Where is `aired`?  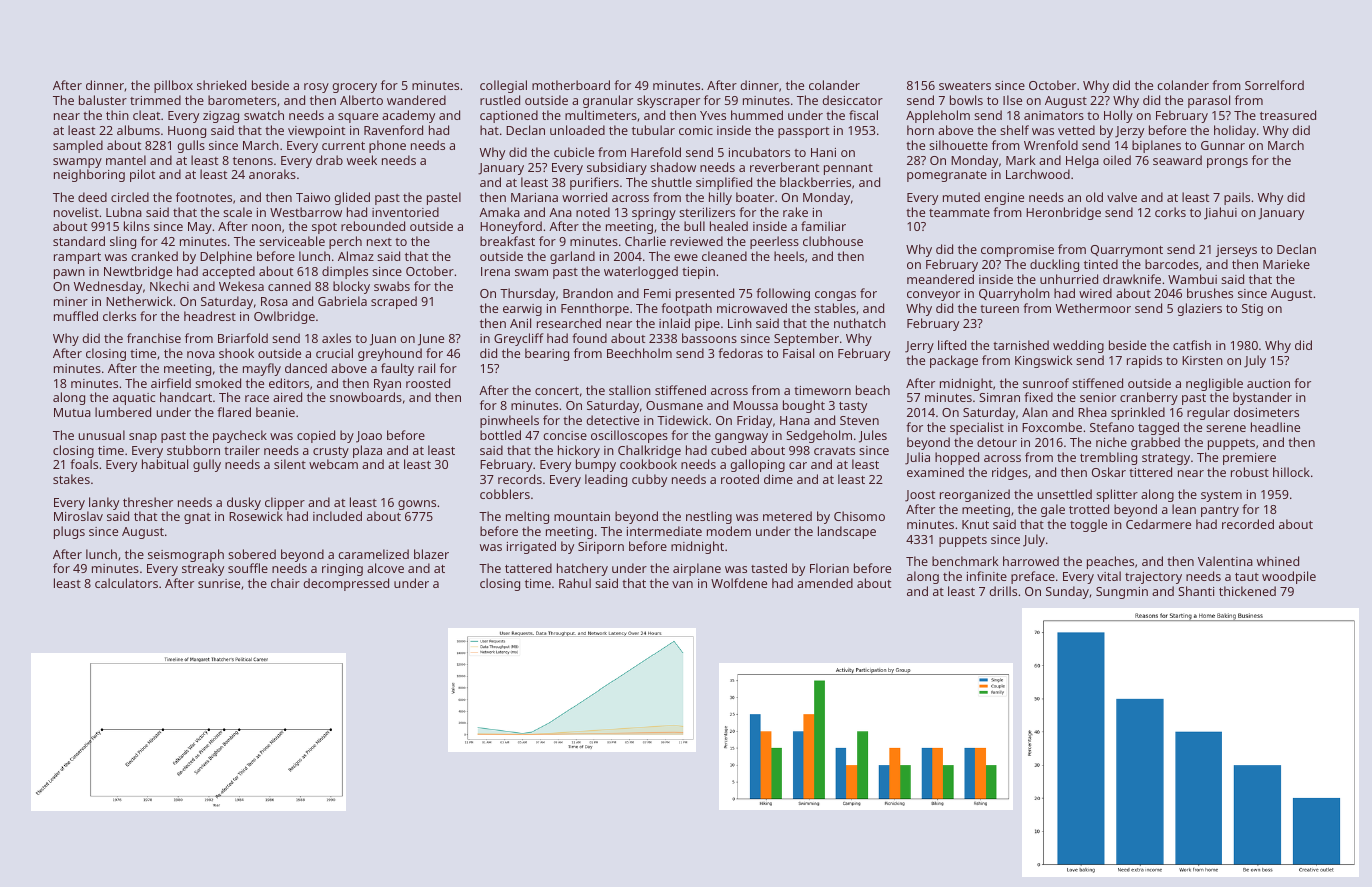
aired is located at coordinates (287, 397).
